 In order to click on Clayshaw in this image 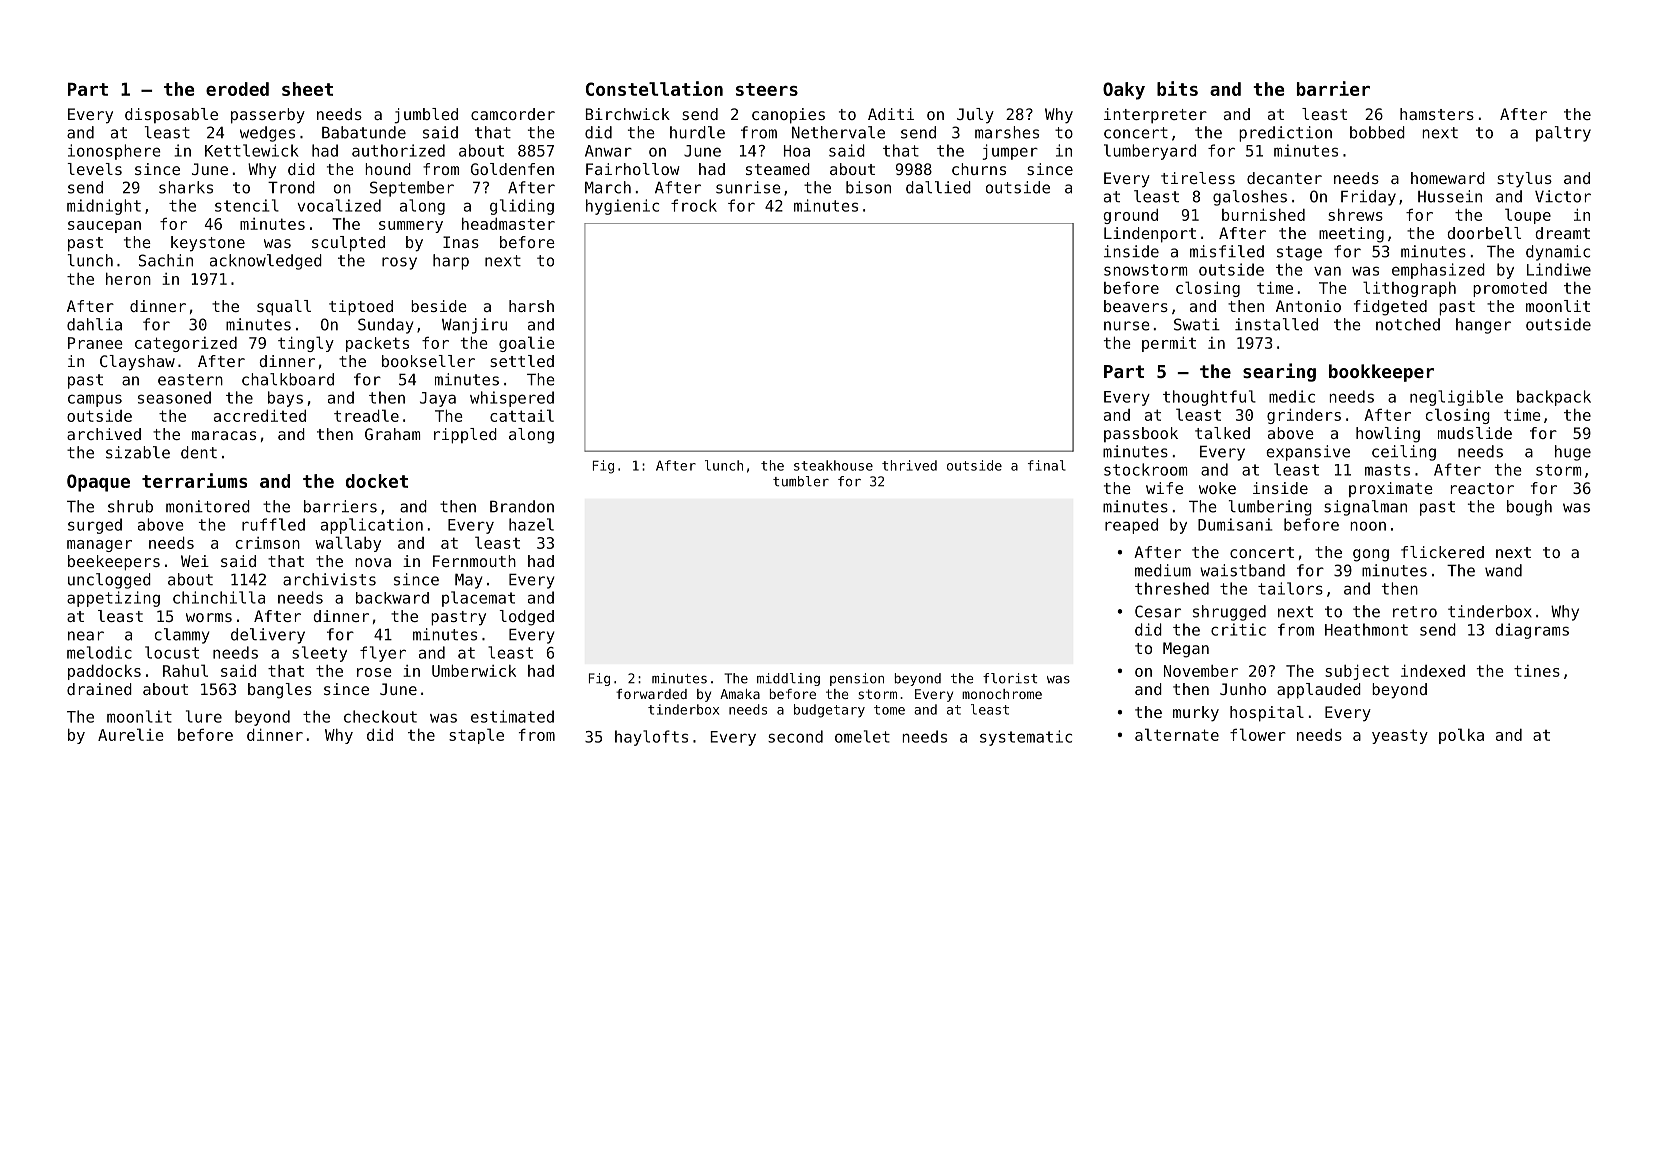, I will do `click(137, 363)`.
